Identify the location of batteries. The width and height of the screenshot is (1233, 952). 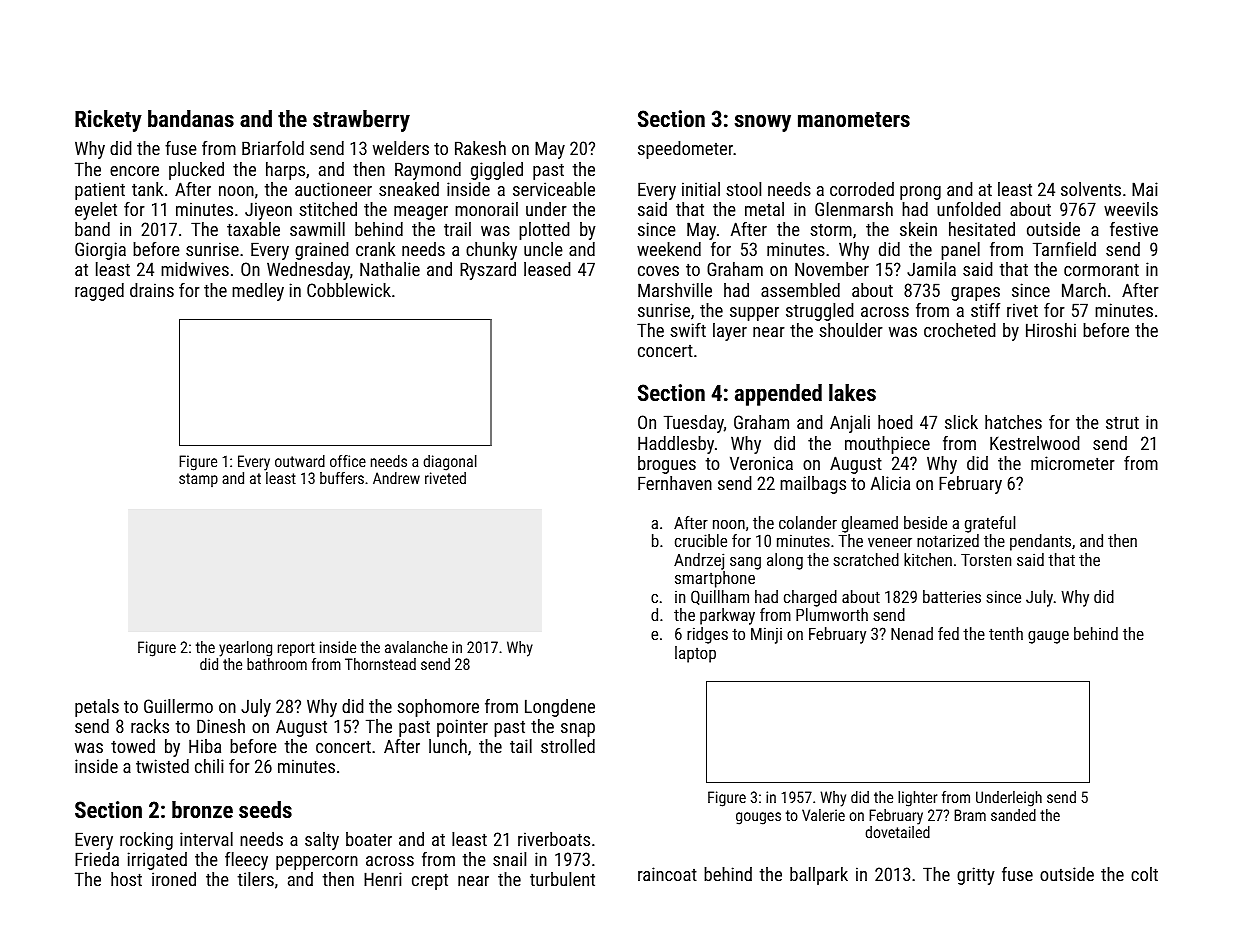
(952, 596).
